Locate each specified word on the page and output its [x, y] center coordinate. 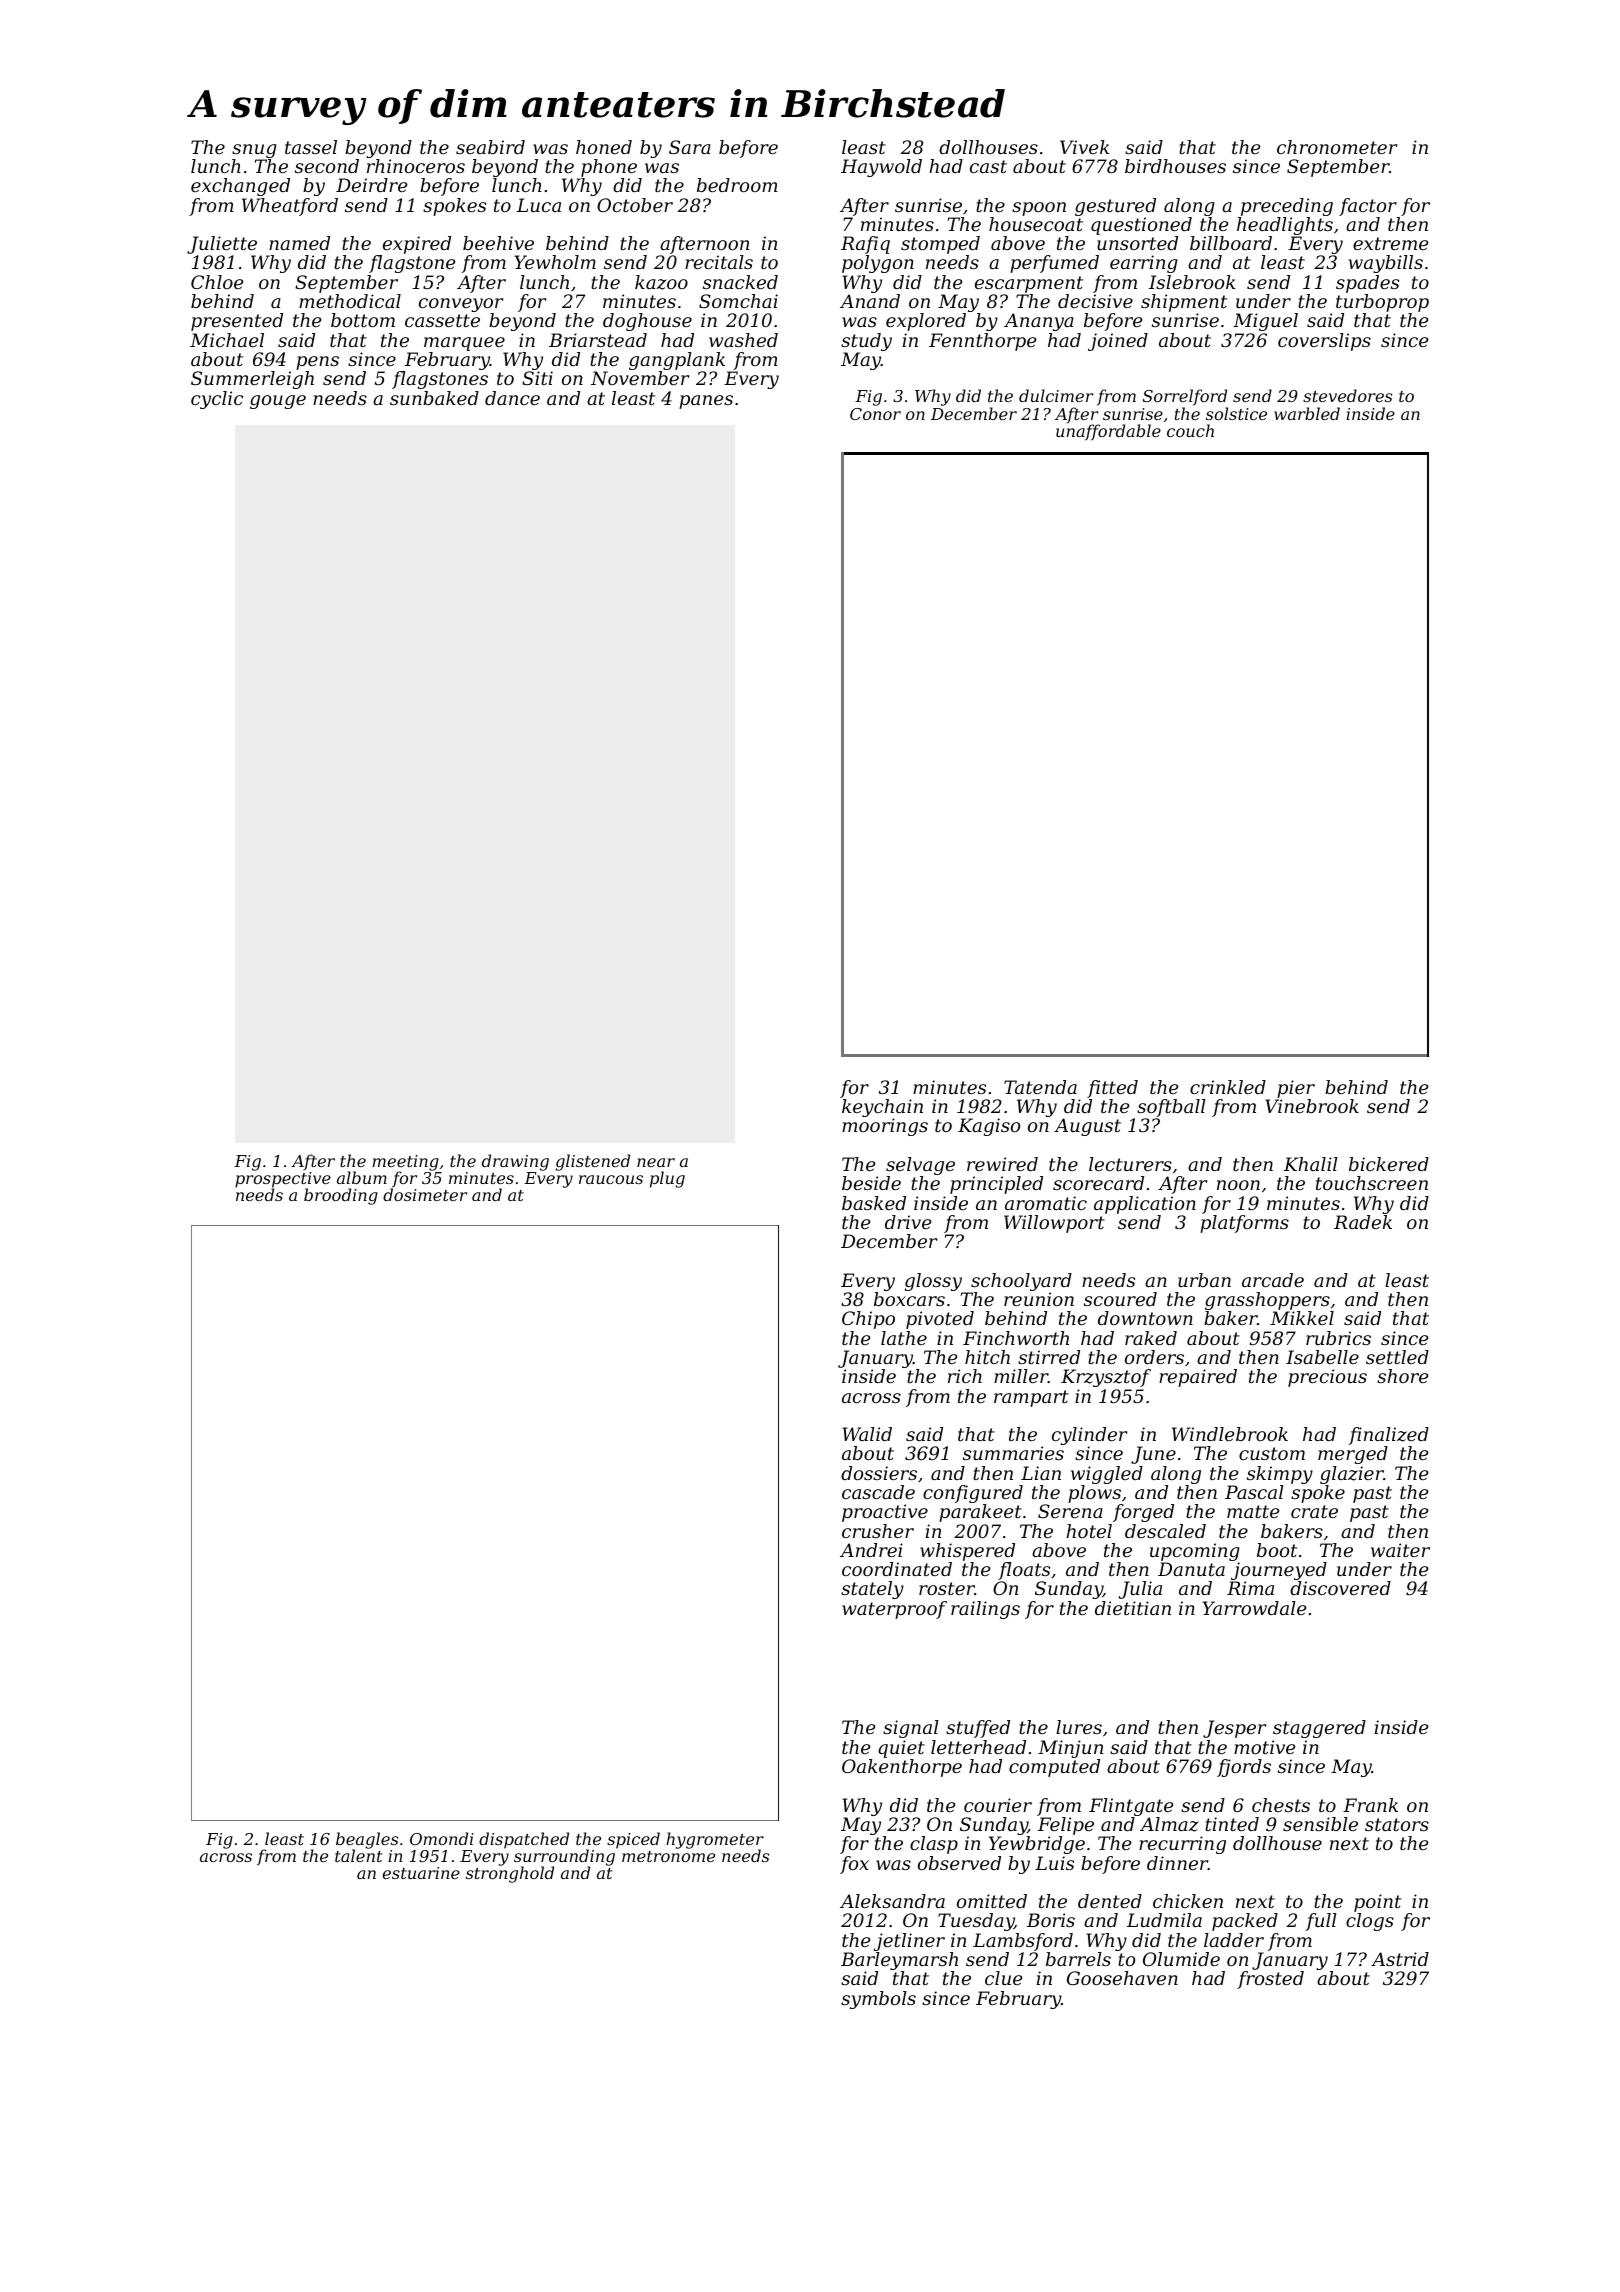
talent [359, 1855]
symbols [878, 2000]
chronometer [1337, 147]
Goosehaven [1122, 1978]
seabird [490, 147]
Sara [690, 147]
